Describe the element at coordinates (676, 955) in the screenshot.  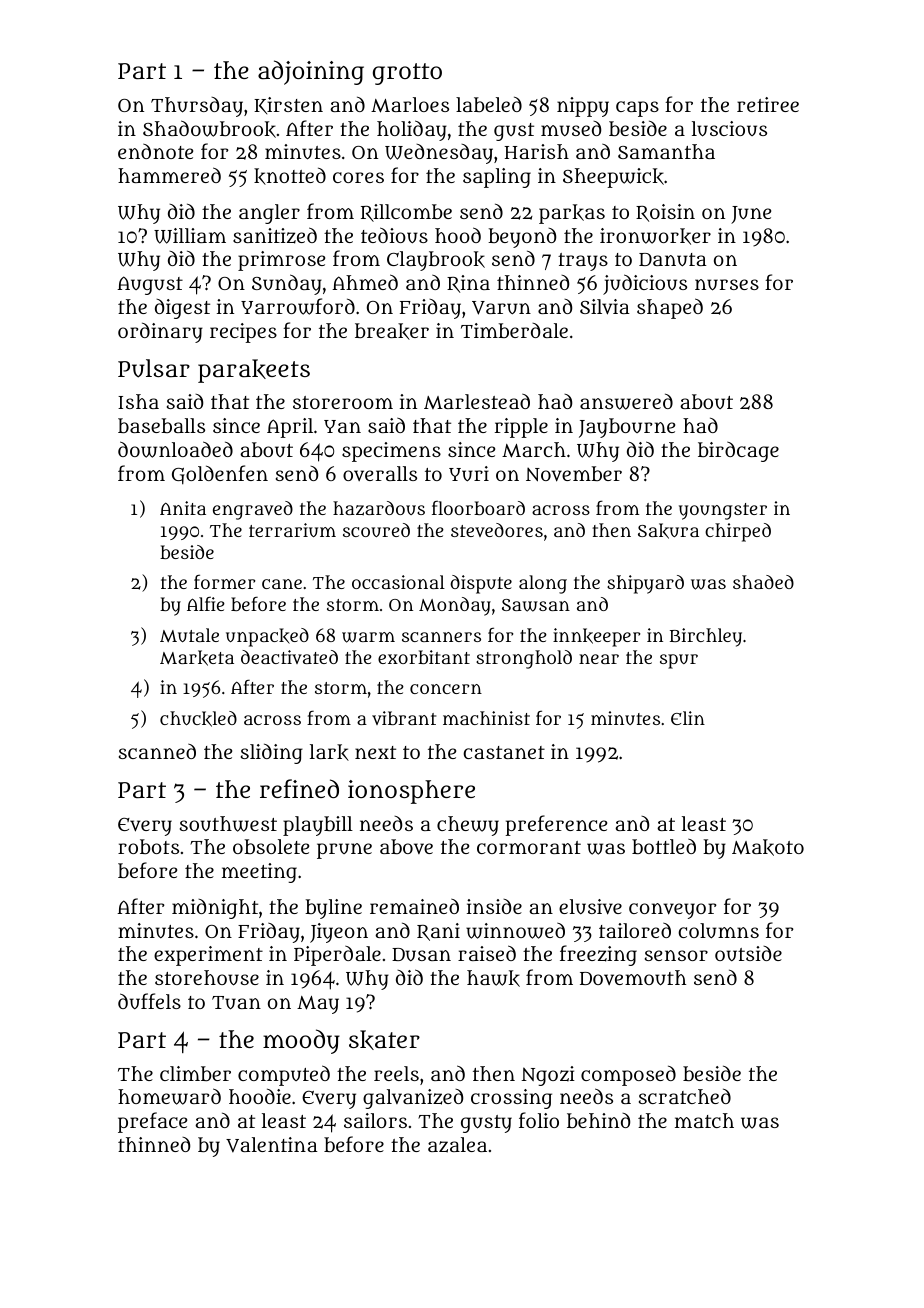
I see `sensor` at that location.
